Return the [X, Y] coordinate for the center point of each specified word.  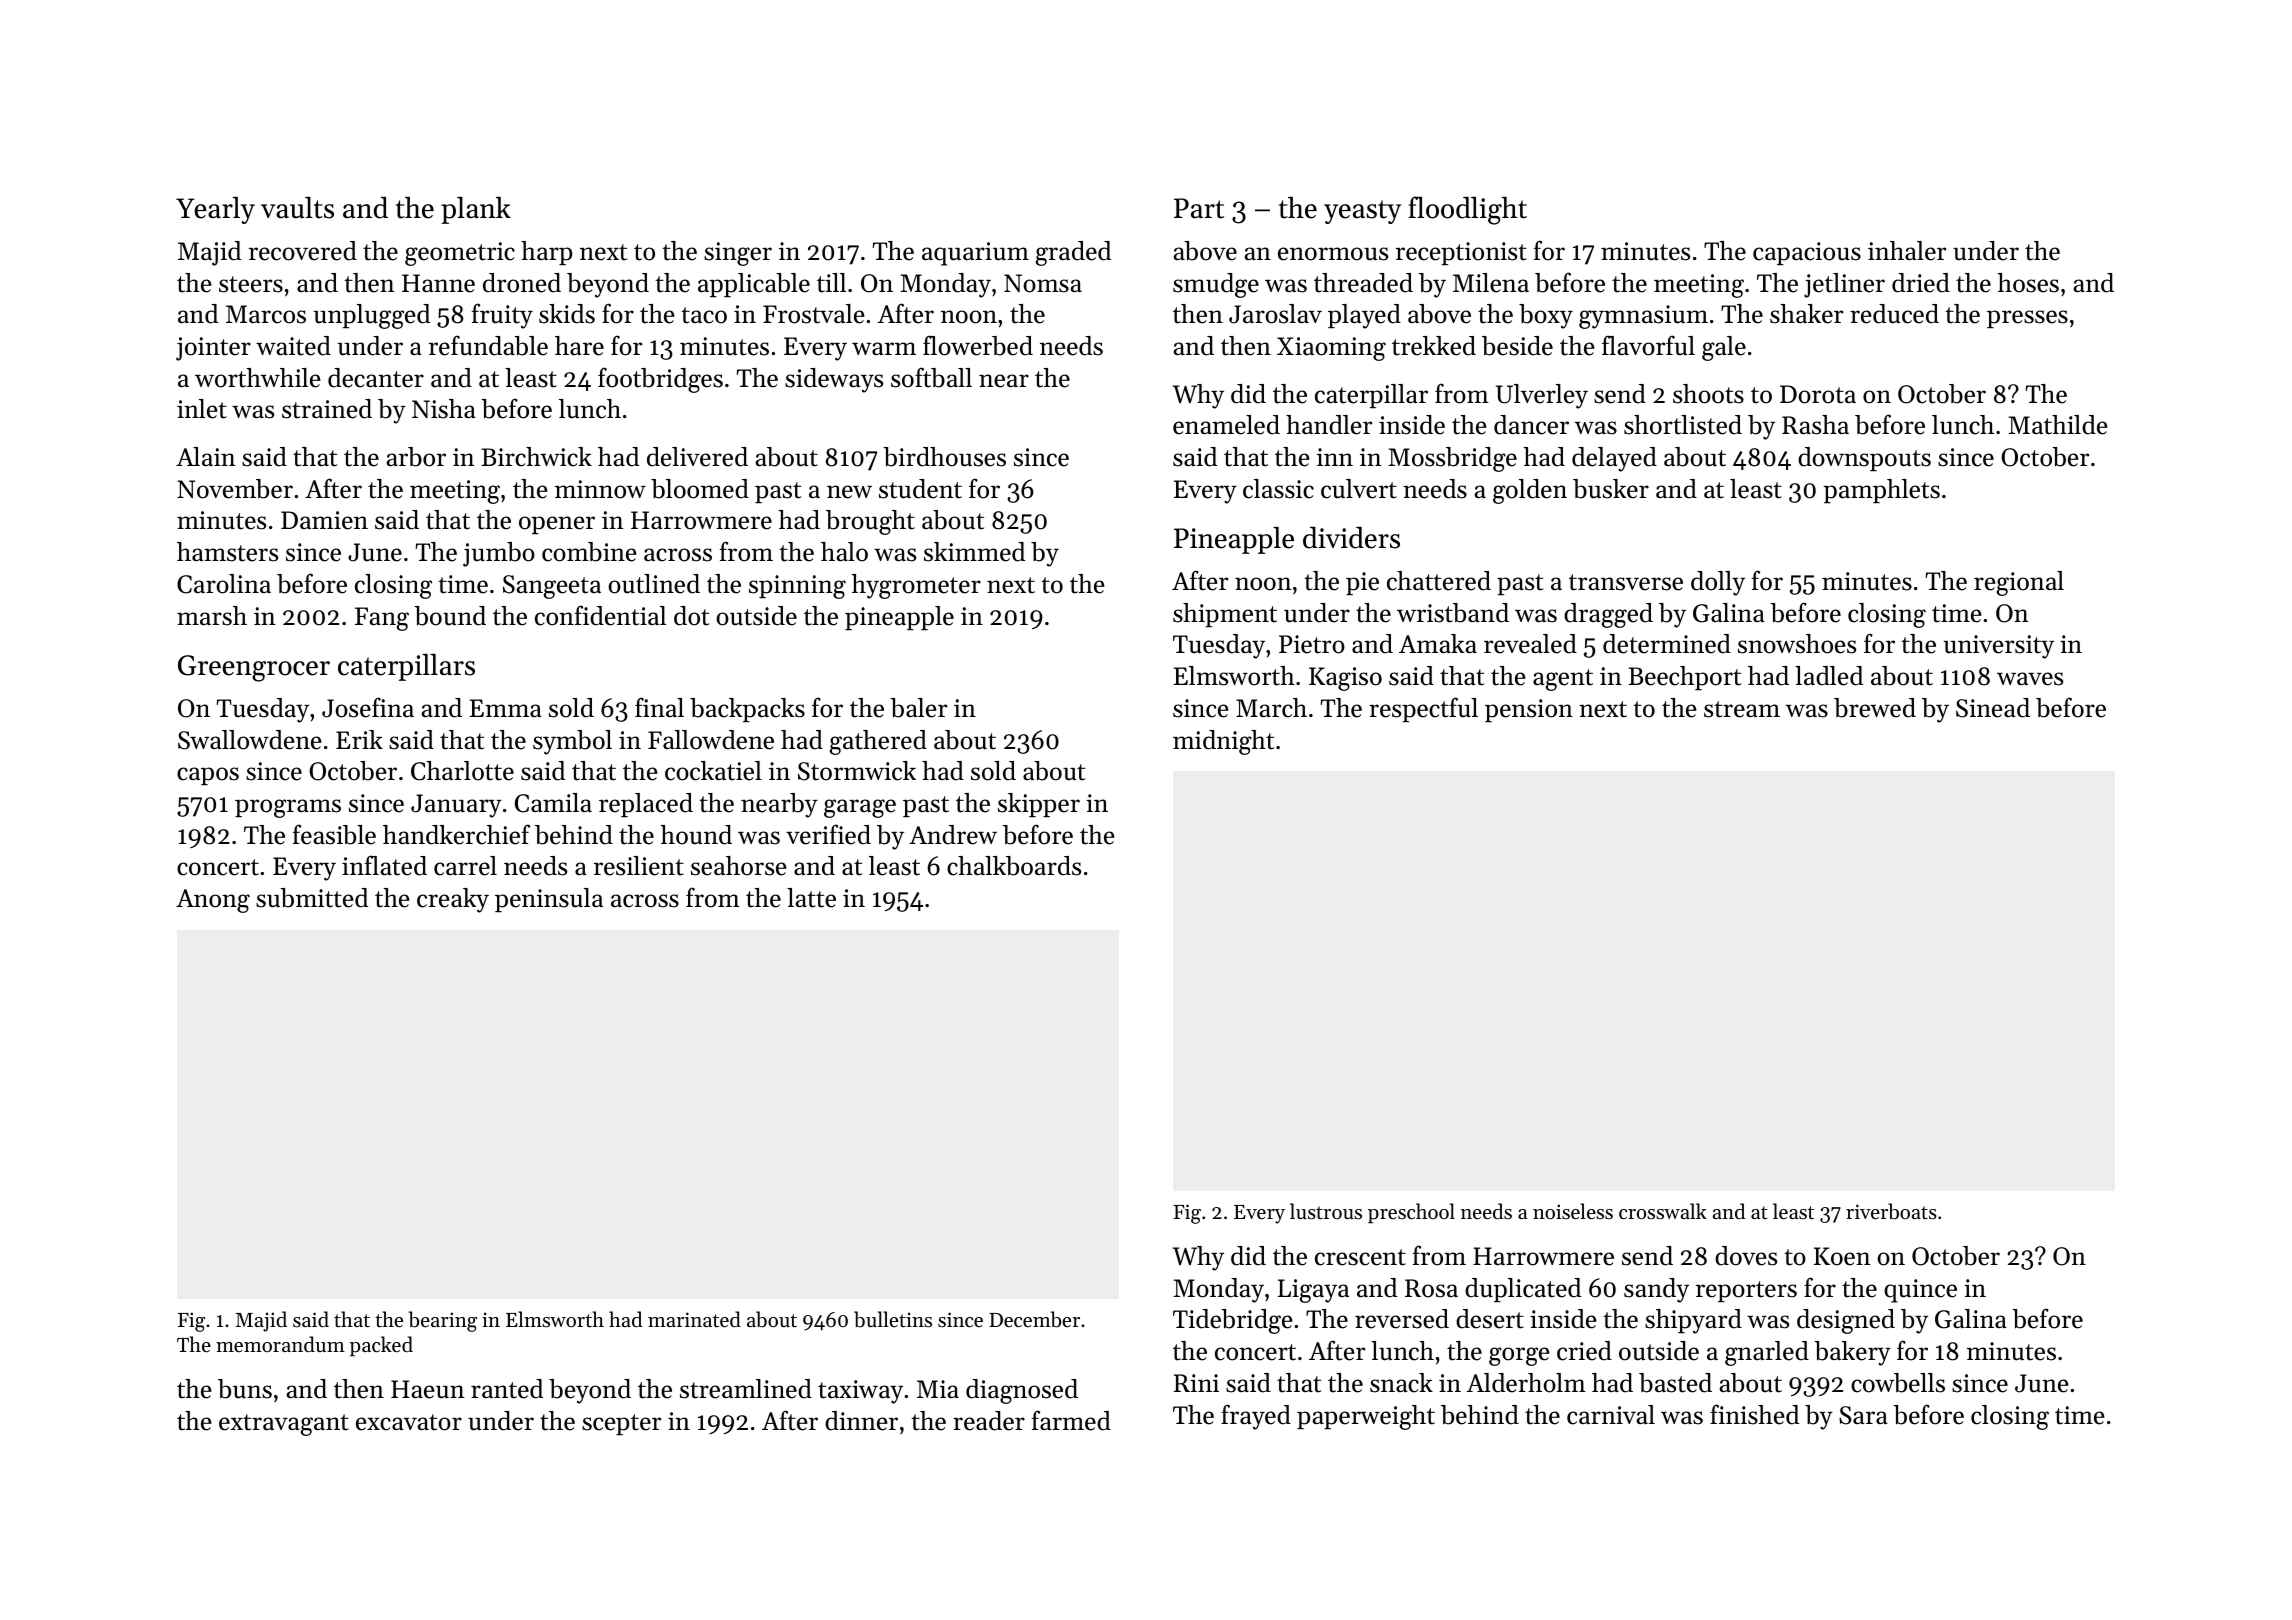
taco [704, 315]
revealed [1530, 644]
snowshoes [1797, 644]
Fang [382, 619]
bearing [443, 1321]
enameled [1226, 425]
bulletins [893, 1319]
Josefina [368, 707]
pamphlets [1881, 491]
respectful [1423, 709]
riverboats [1891, 1211]
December [1034, 1319]
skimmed [974, 552]
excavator [409, 1422]
